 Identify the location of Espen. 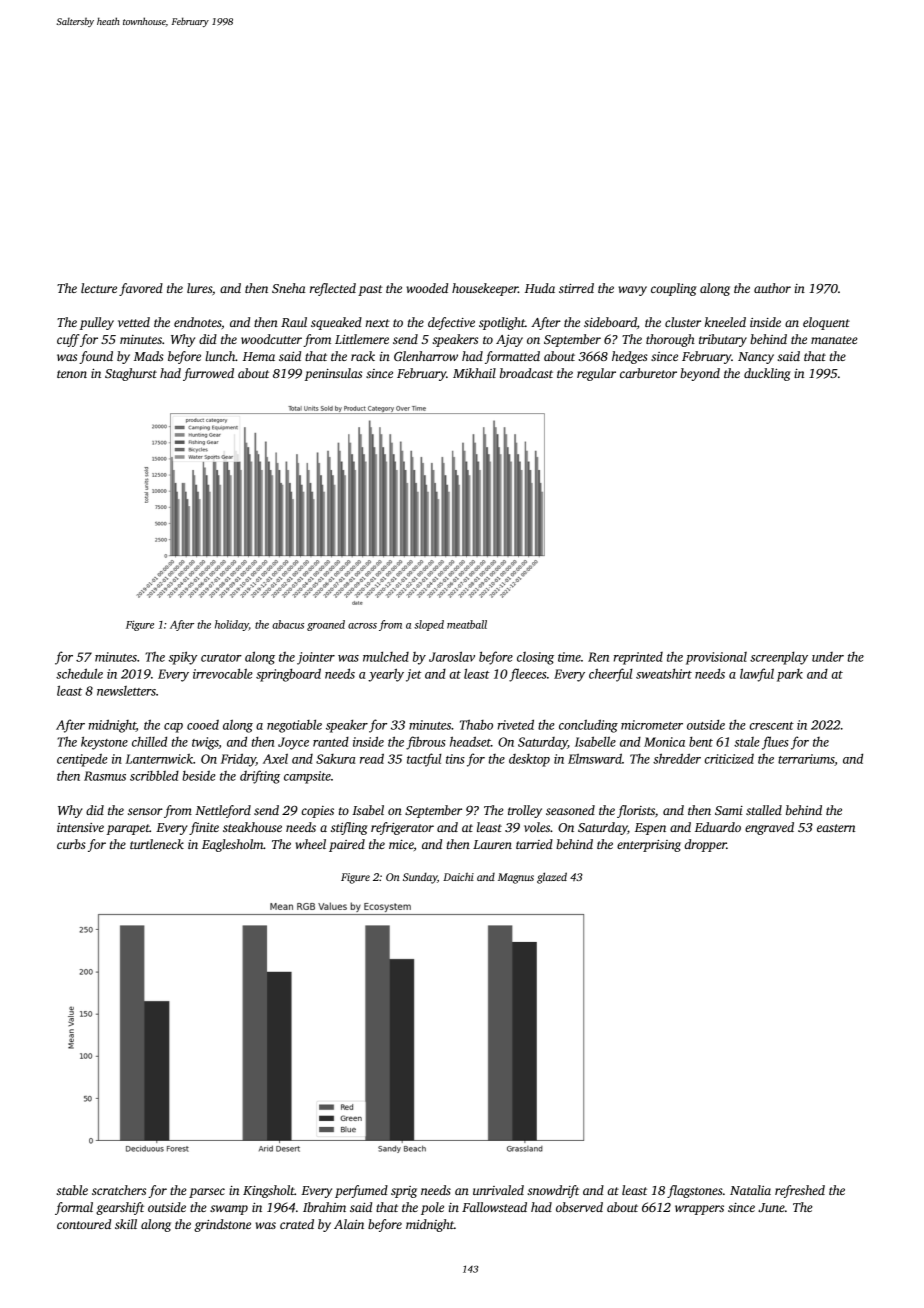
(650, 829).
